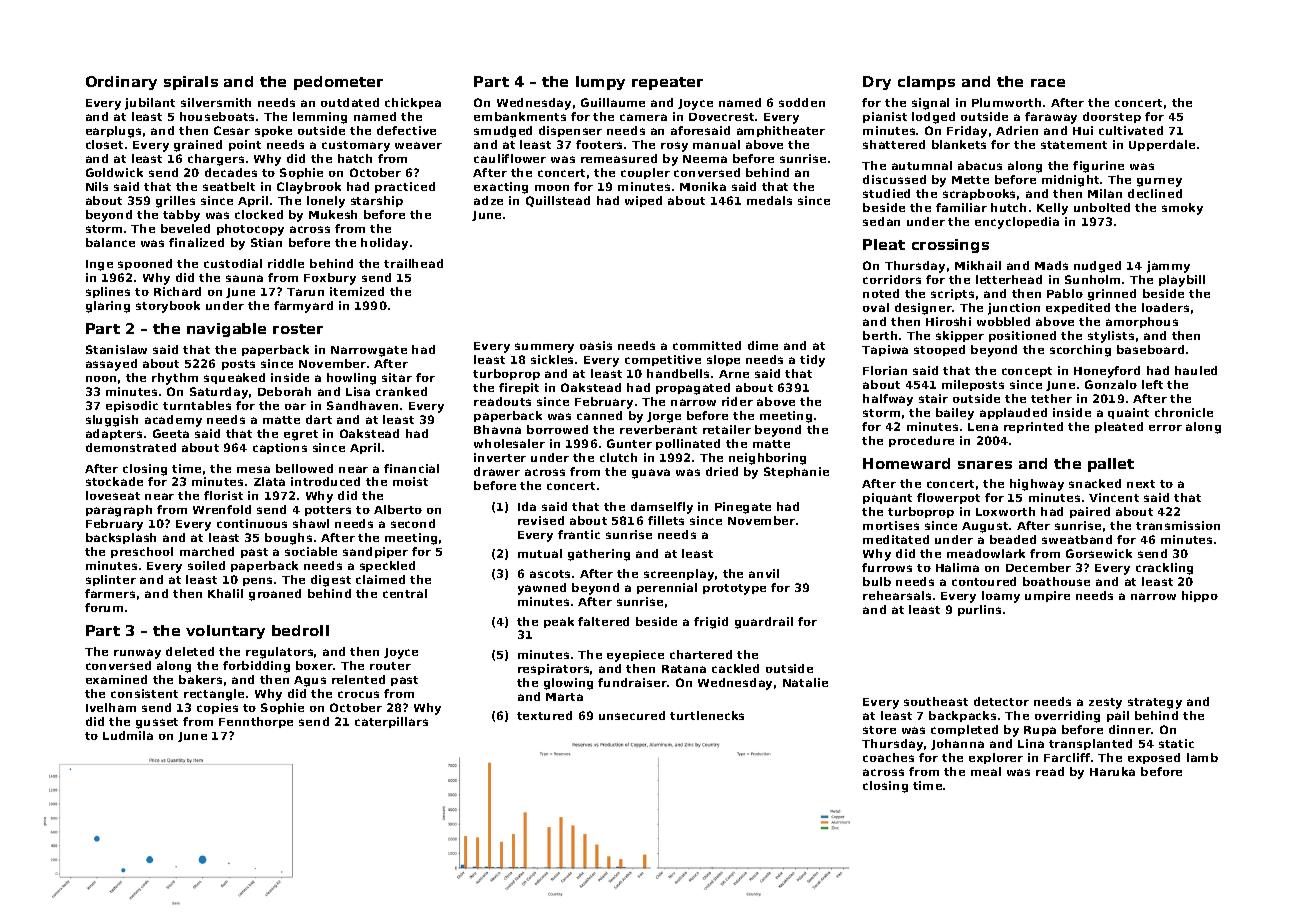 This document has height=924, width=1308. What do you see at coordinates (1051, 118) in the document?
I see `faraway` at bounding box center [1051, 118].
